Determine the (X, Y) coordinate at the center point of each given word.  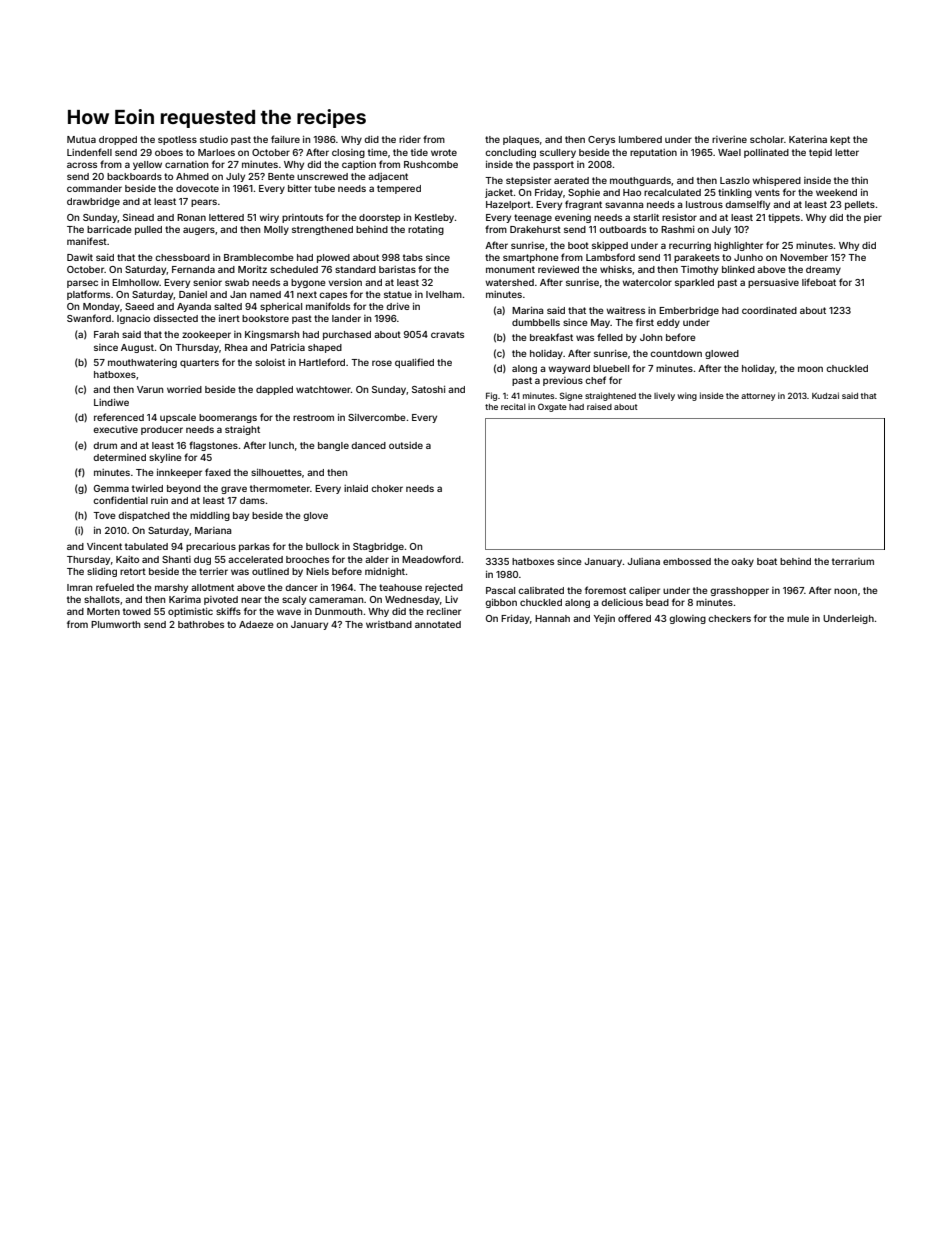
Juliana (643, 561)
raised (599, 406)
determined (119, 457)
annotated (438, 624)
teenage (533, 218)
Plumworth (115, 624)
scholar (767, 139)
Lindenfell (89, 152)
